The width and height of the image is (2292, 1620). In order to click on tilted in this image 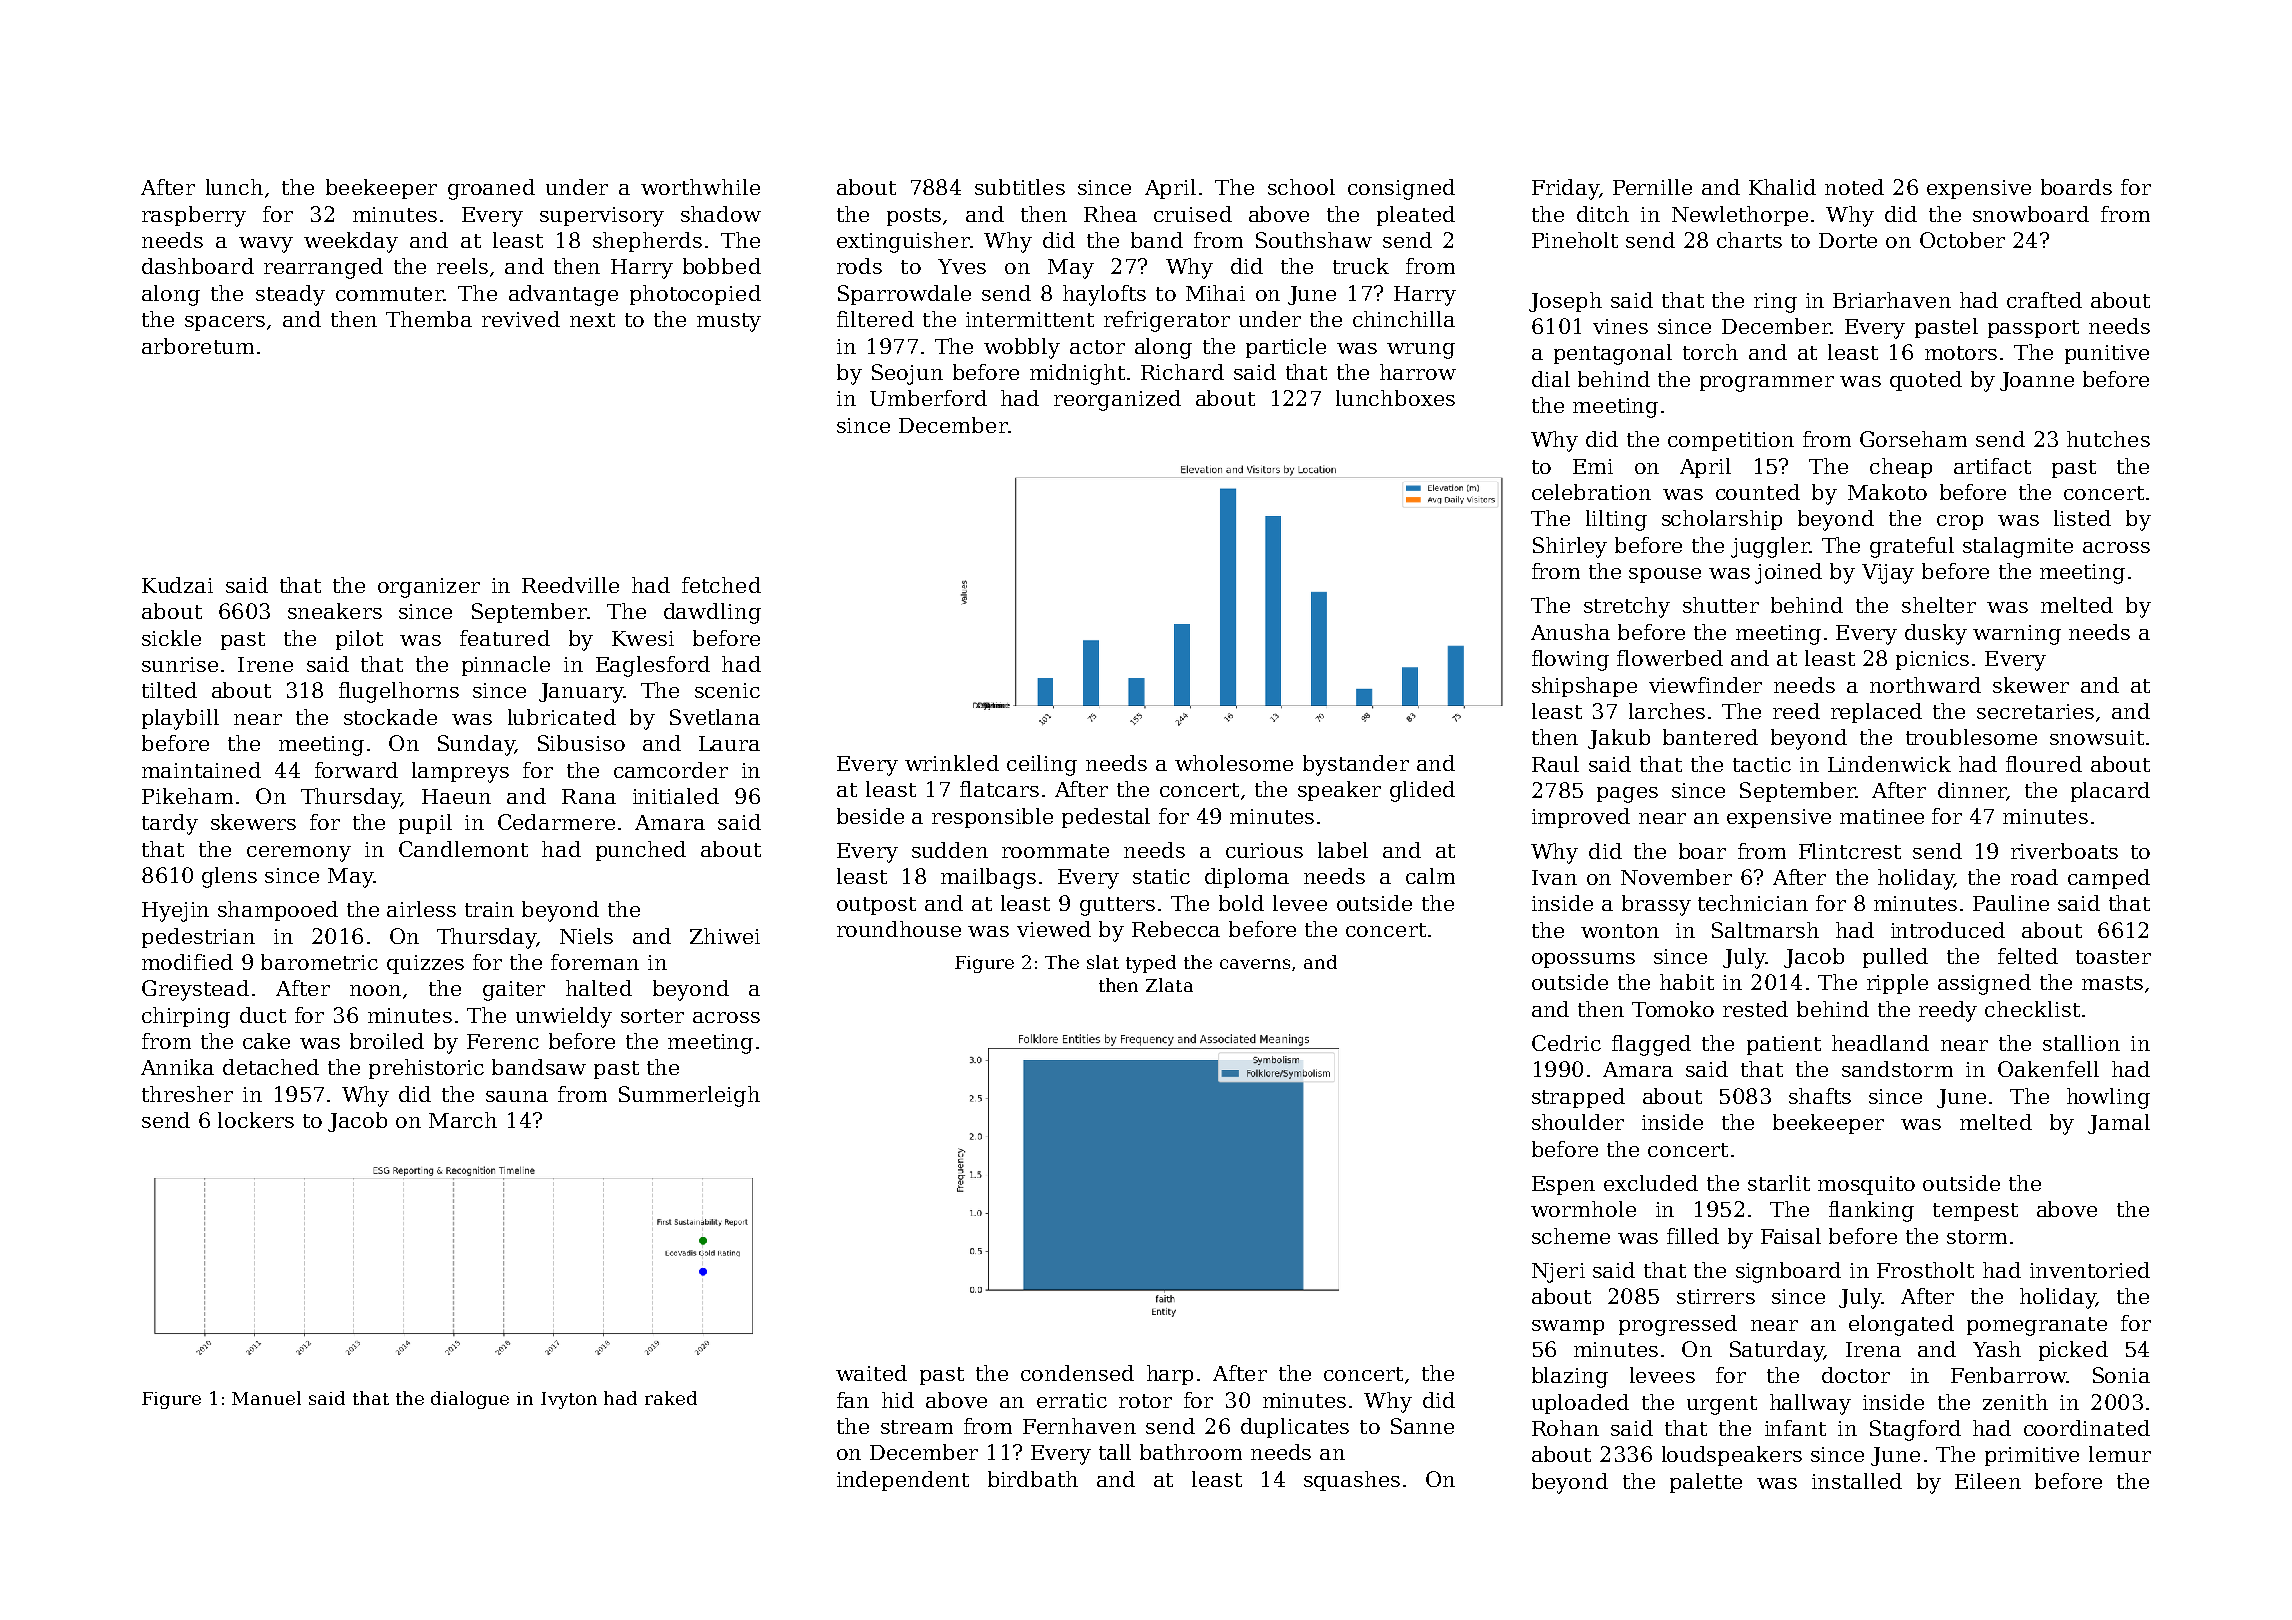, I will do `click(169, 690)`.
